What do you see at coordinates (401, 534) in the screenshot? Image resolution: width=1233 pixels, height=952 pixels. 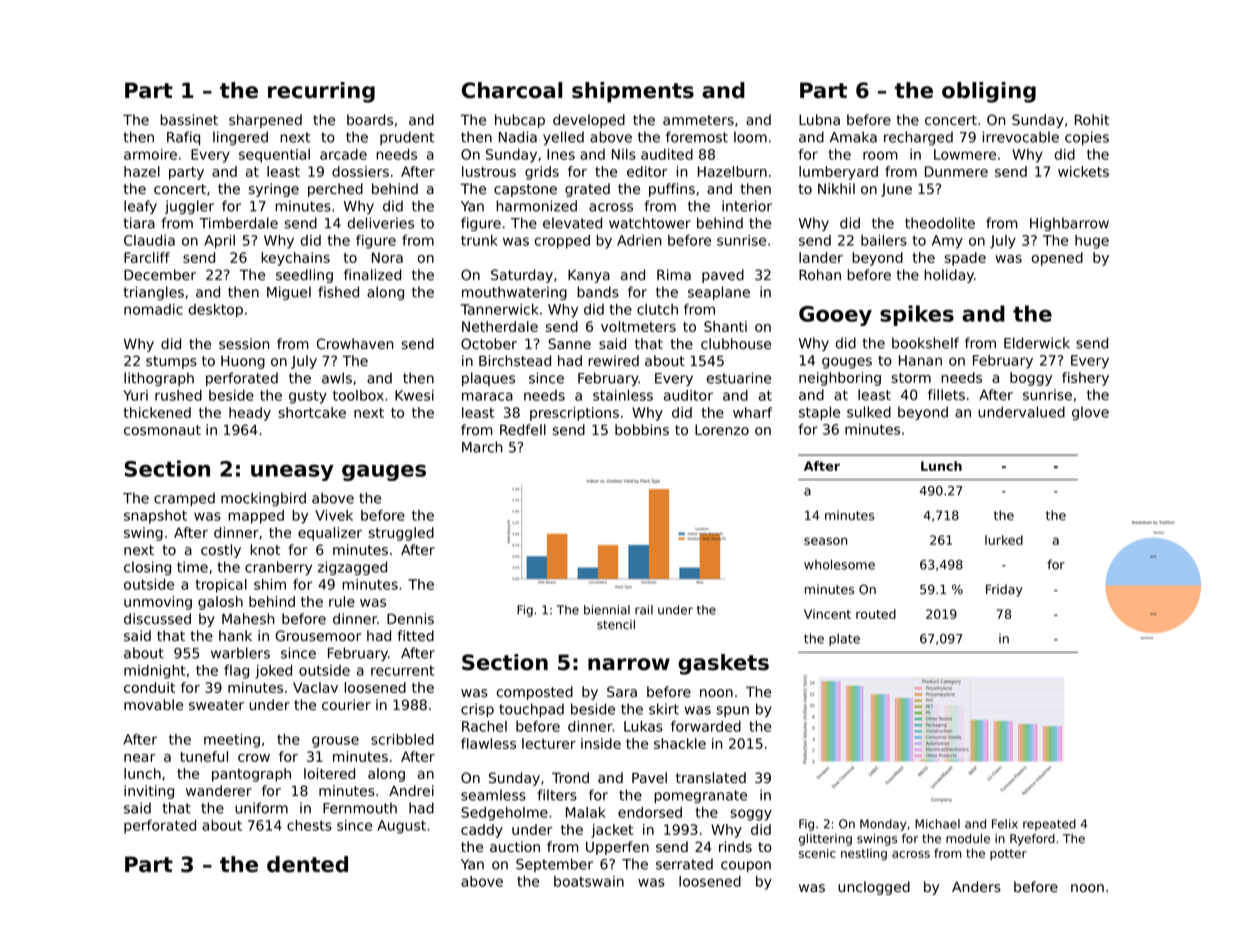 I see `struggled` at bounding box center [401, 534].
